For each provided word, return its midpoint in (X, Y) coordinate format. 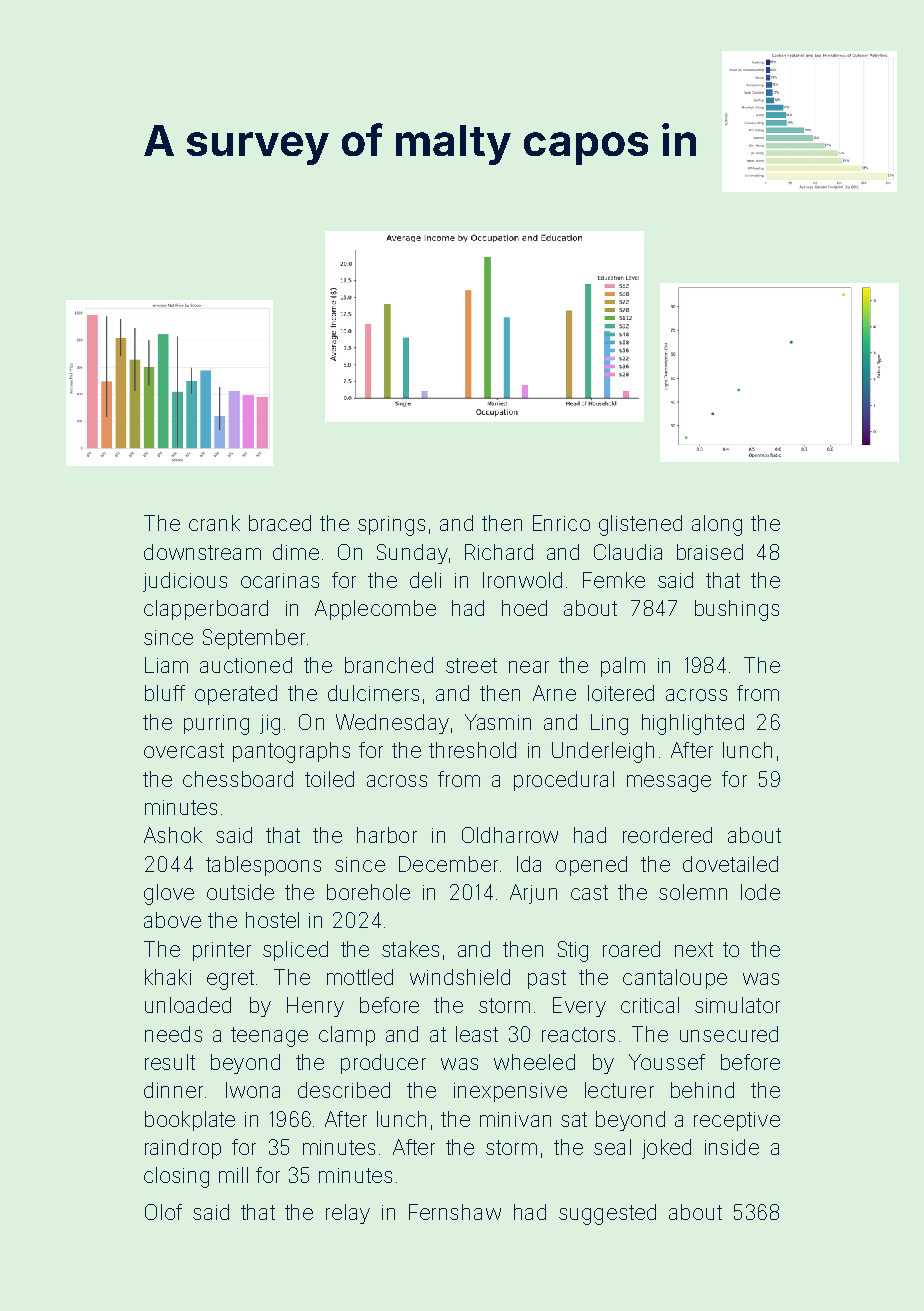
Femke (614, 580)
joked (666, 1149)
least (477, 1034)
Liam (166, 665)
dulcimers (373, 693)
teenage (269, 1037)
